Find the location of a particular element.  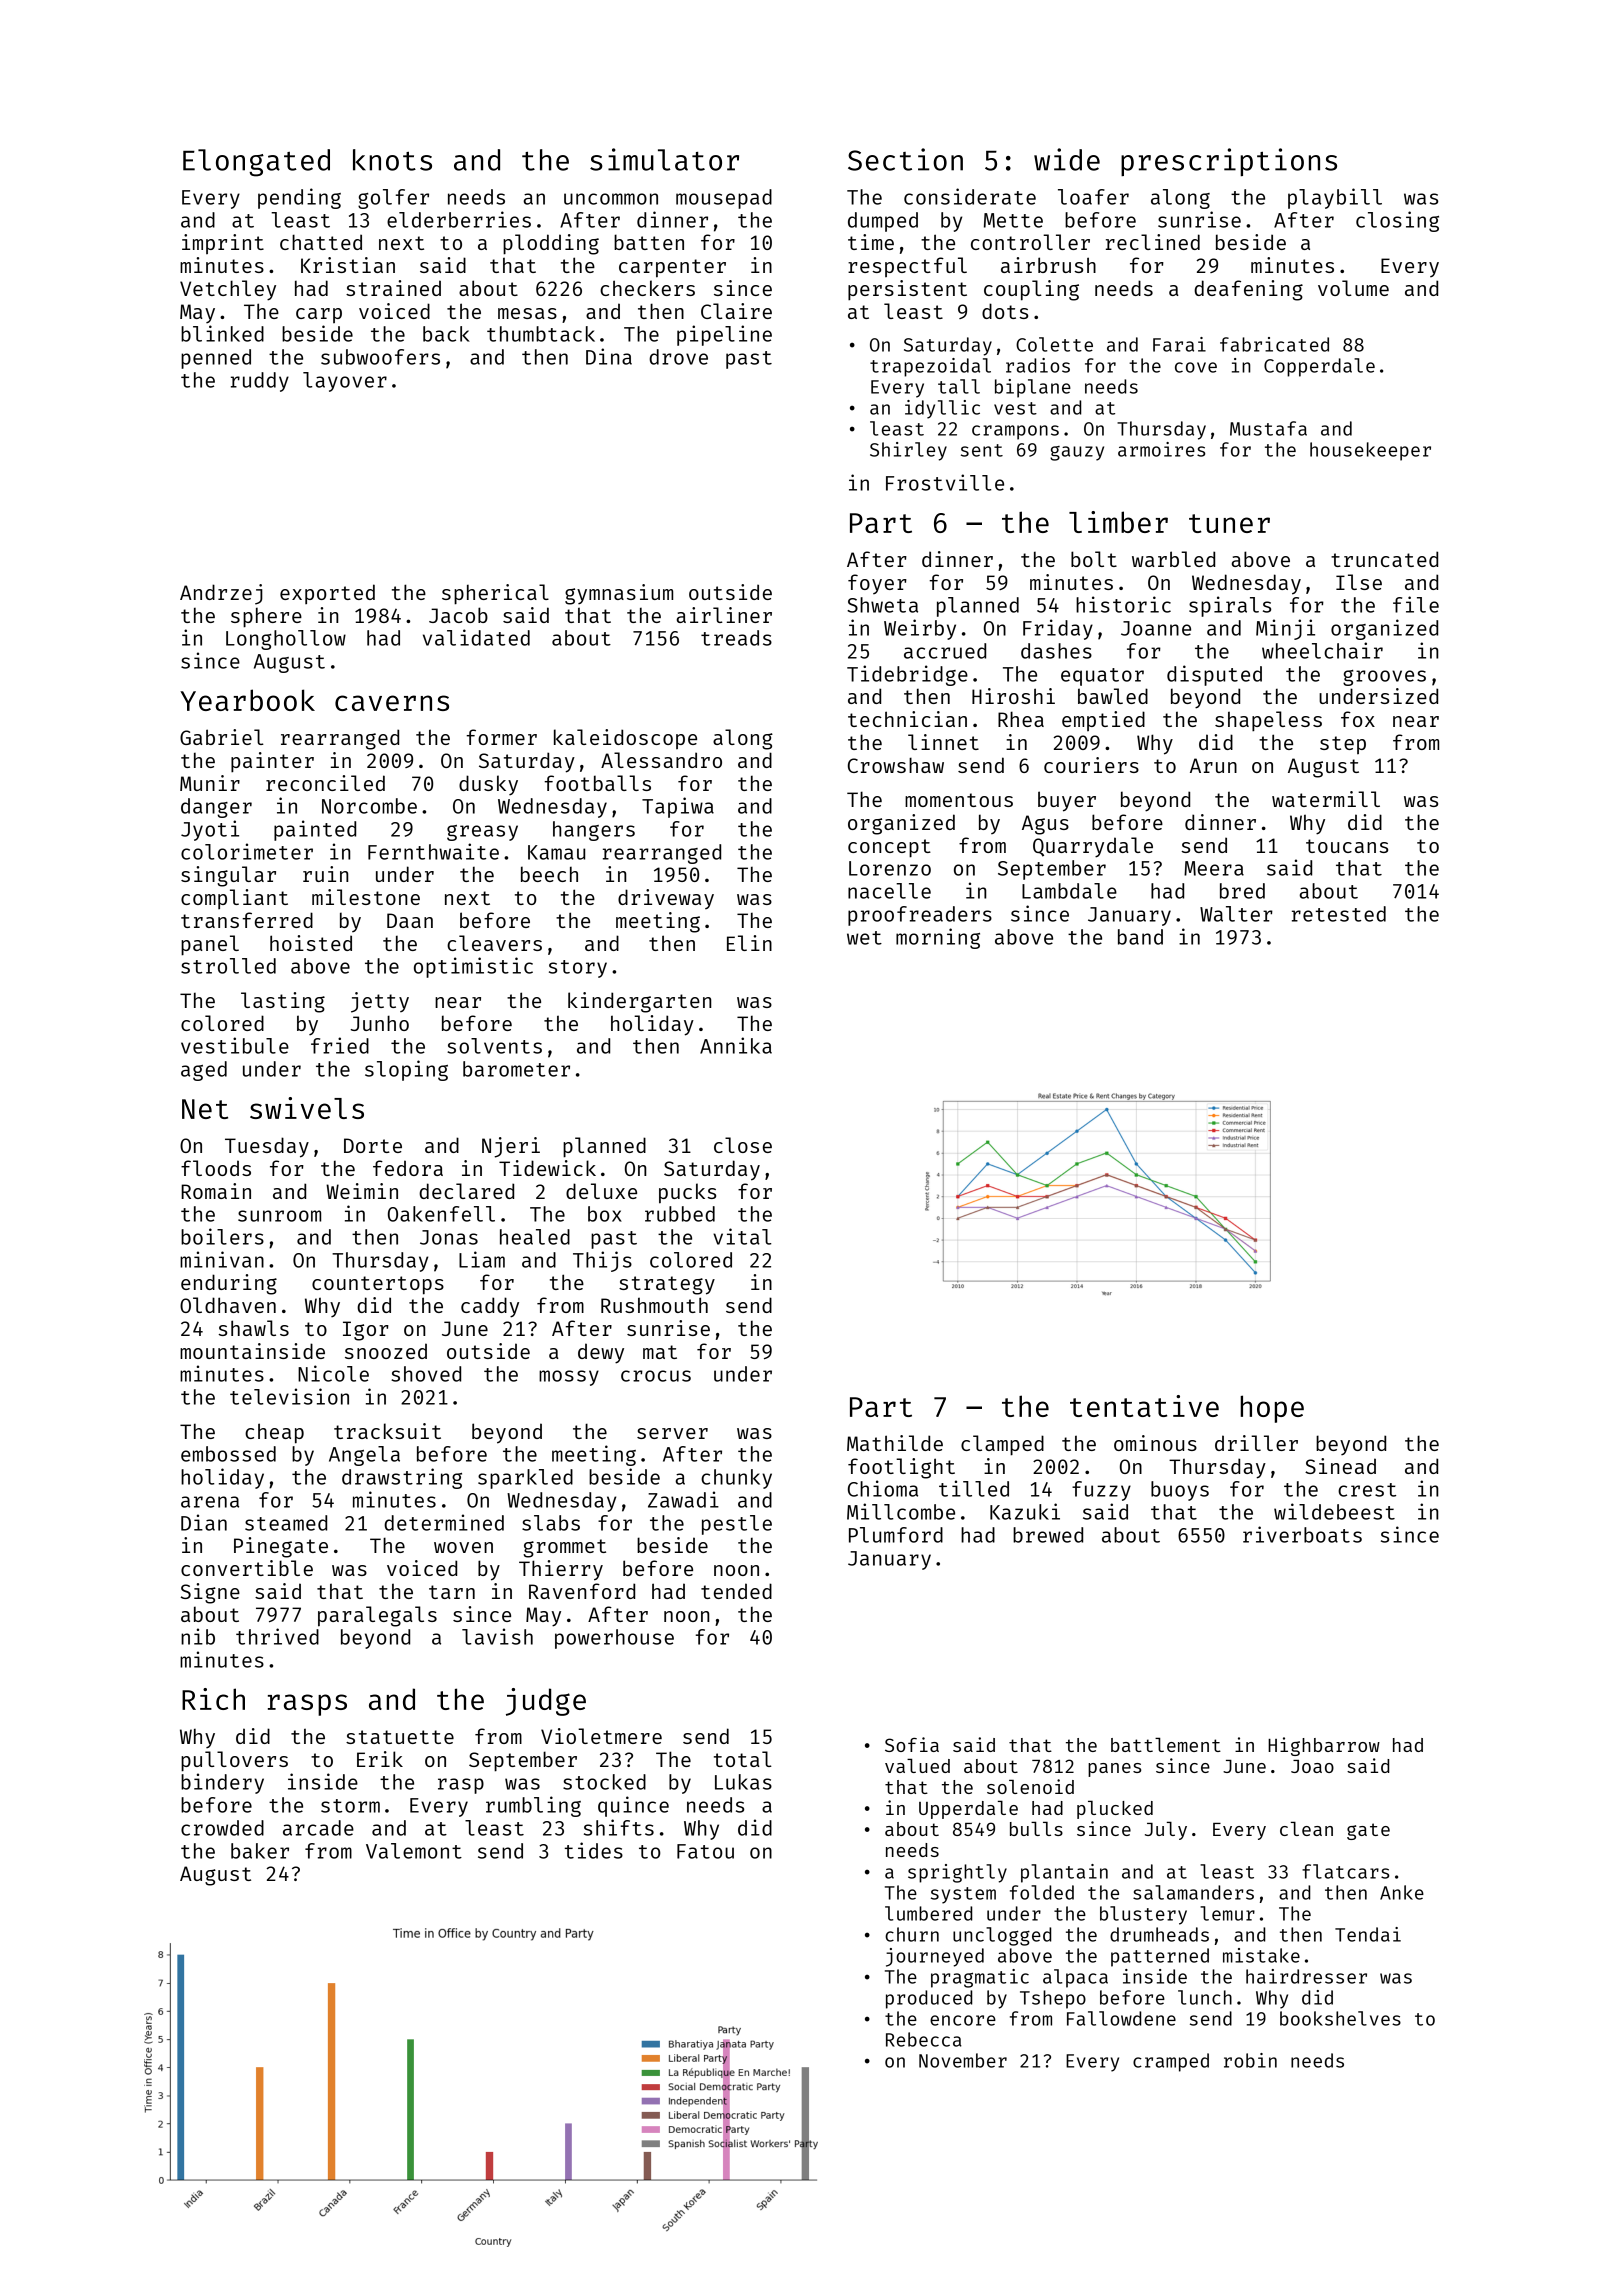

produced is located at coordinates (929, 1999).
